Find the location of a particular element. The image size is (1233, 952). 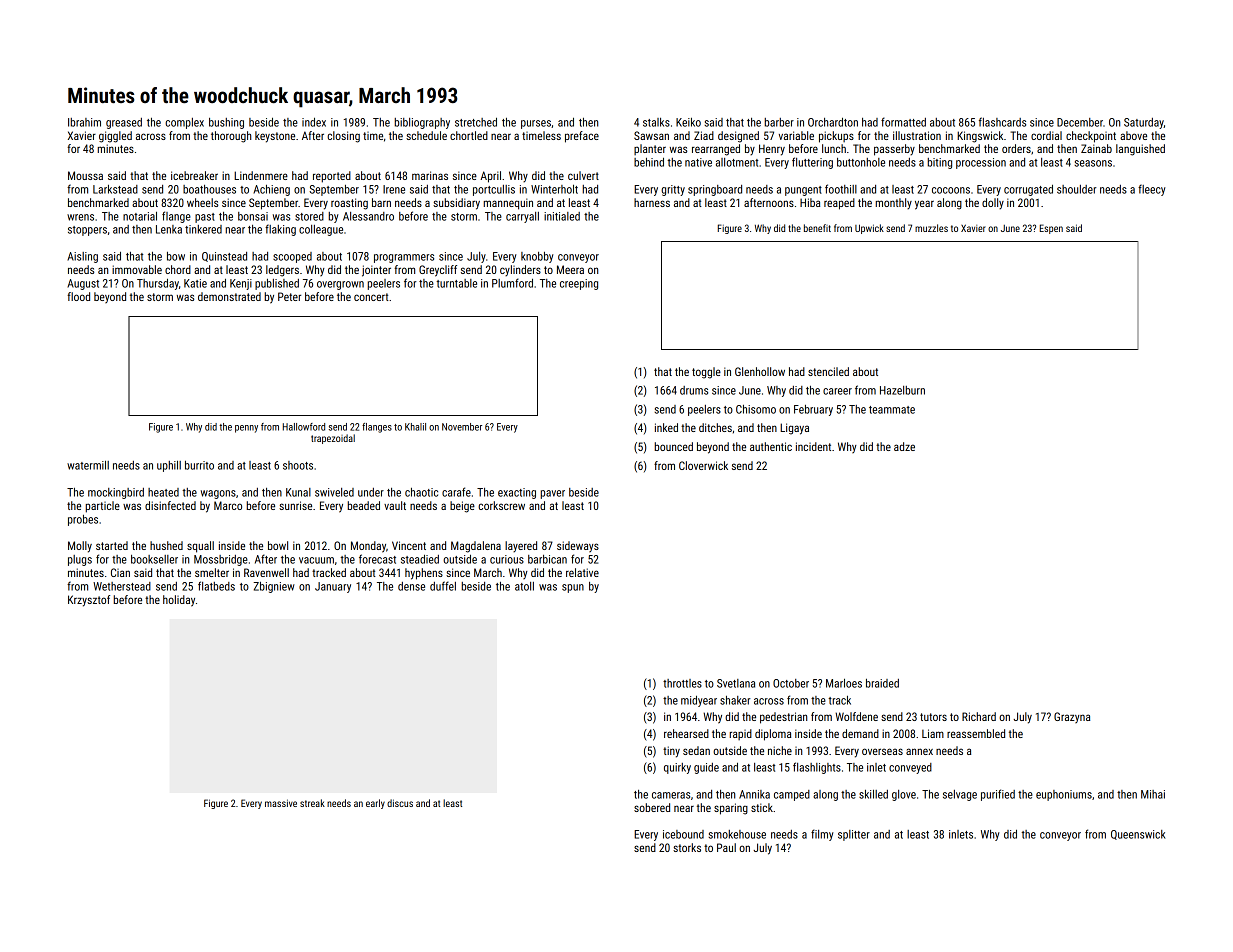

reaped is located at coordinates (839, 204).
